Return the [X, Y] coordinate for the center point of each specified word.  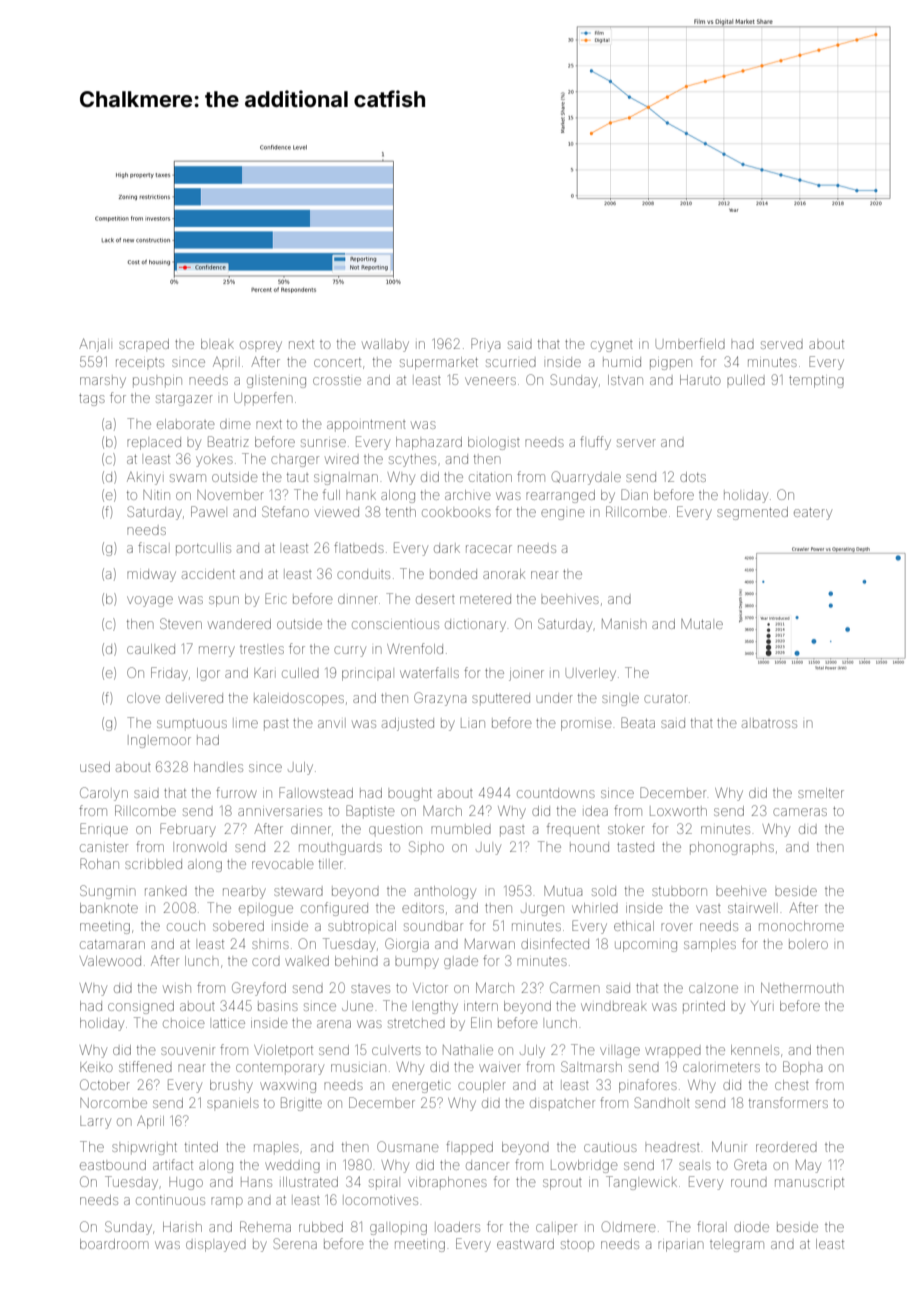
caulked [151, 649]
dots [693, 477]
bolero [808, 945]
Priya [485, 345]
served [782, 345]
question [395, 829]
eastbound [113, 1165]
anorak [504, 574]
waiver [500, 1068]
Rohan [99, 863]
